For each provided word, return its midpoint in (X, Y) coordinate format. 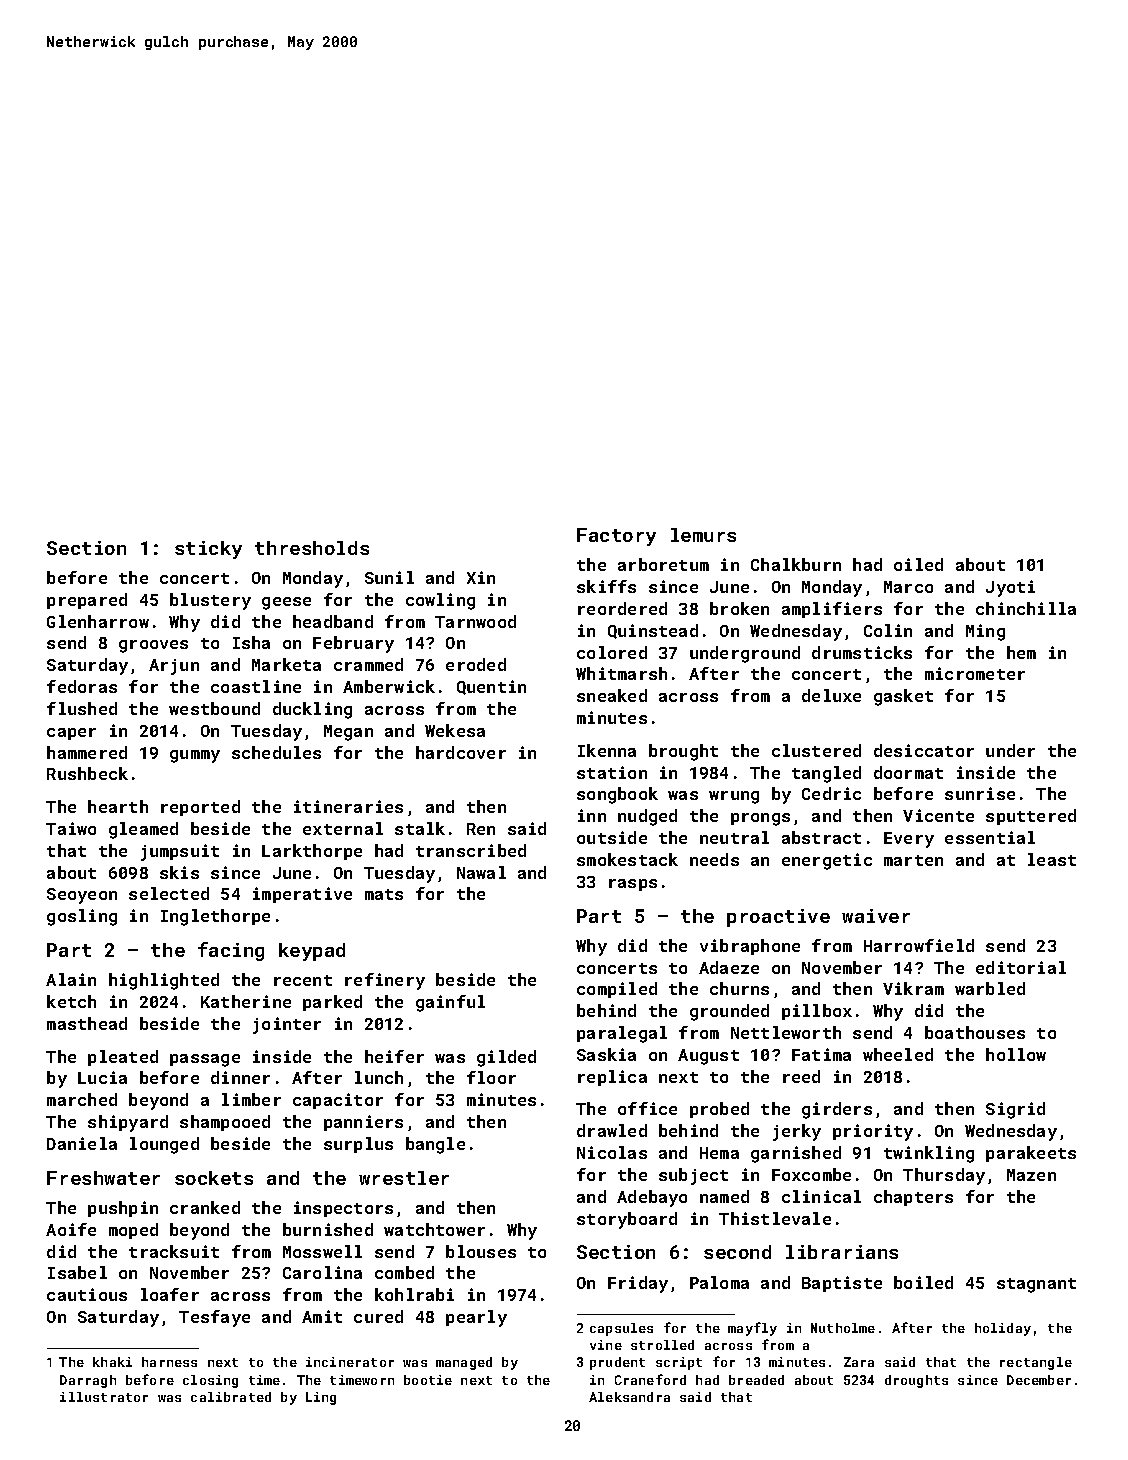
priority (873, 1132)
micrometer (975, 673)
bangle (435, 1145)
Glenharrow (98, 621)
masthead (87, 1023)
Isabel (77, 1272)
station (612, 772)
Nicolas (612, 1152)
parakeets (1031, 1154)
